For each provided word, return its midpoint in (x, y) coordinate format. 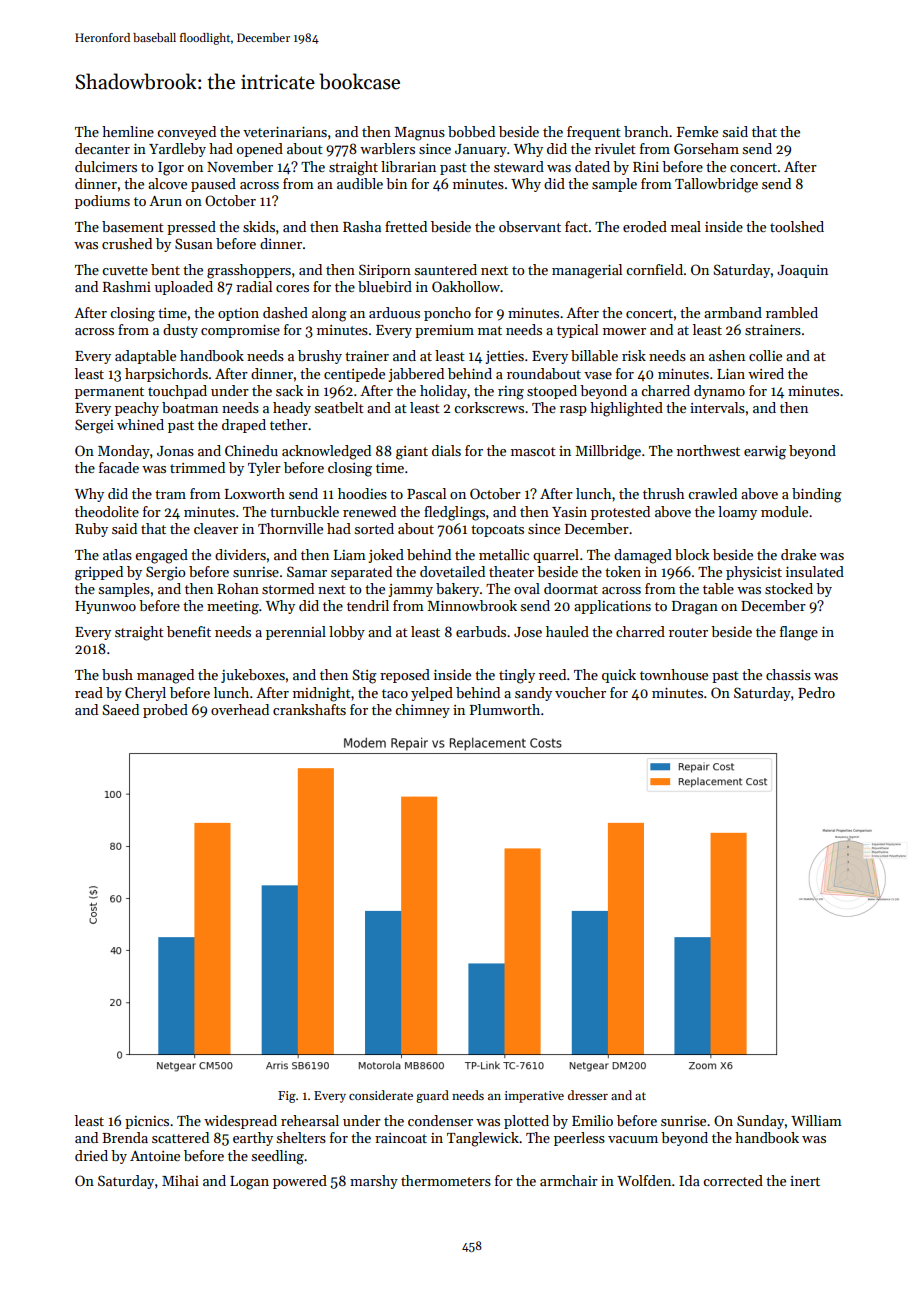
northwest (708, 450)
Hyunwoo (105, 607)
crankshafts (309, 709)
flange (799, 633)
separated (361, 573)
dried (91, 1155)
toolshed (797, 226)
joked (386, 556)
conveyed (186, 133)
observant (530, 226)
